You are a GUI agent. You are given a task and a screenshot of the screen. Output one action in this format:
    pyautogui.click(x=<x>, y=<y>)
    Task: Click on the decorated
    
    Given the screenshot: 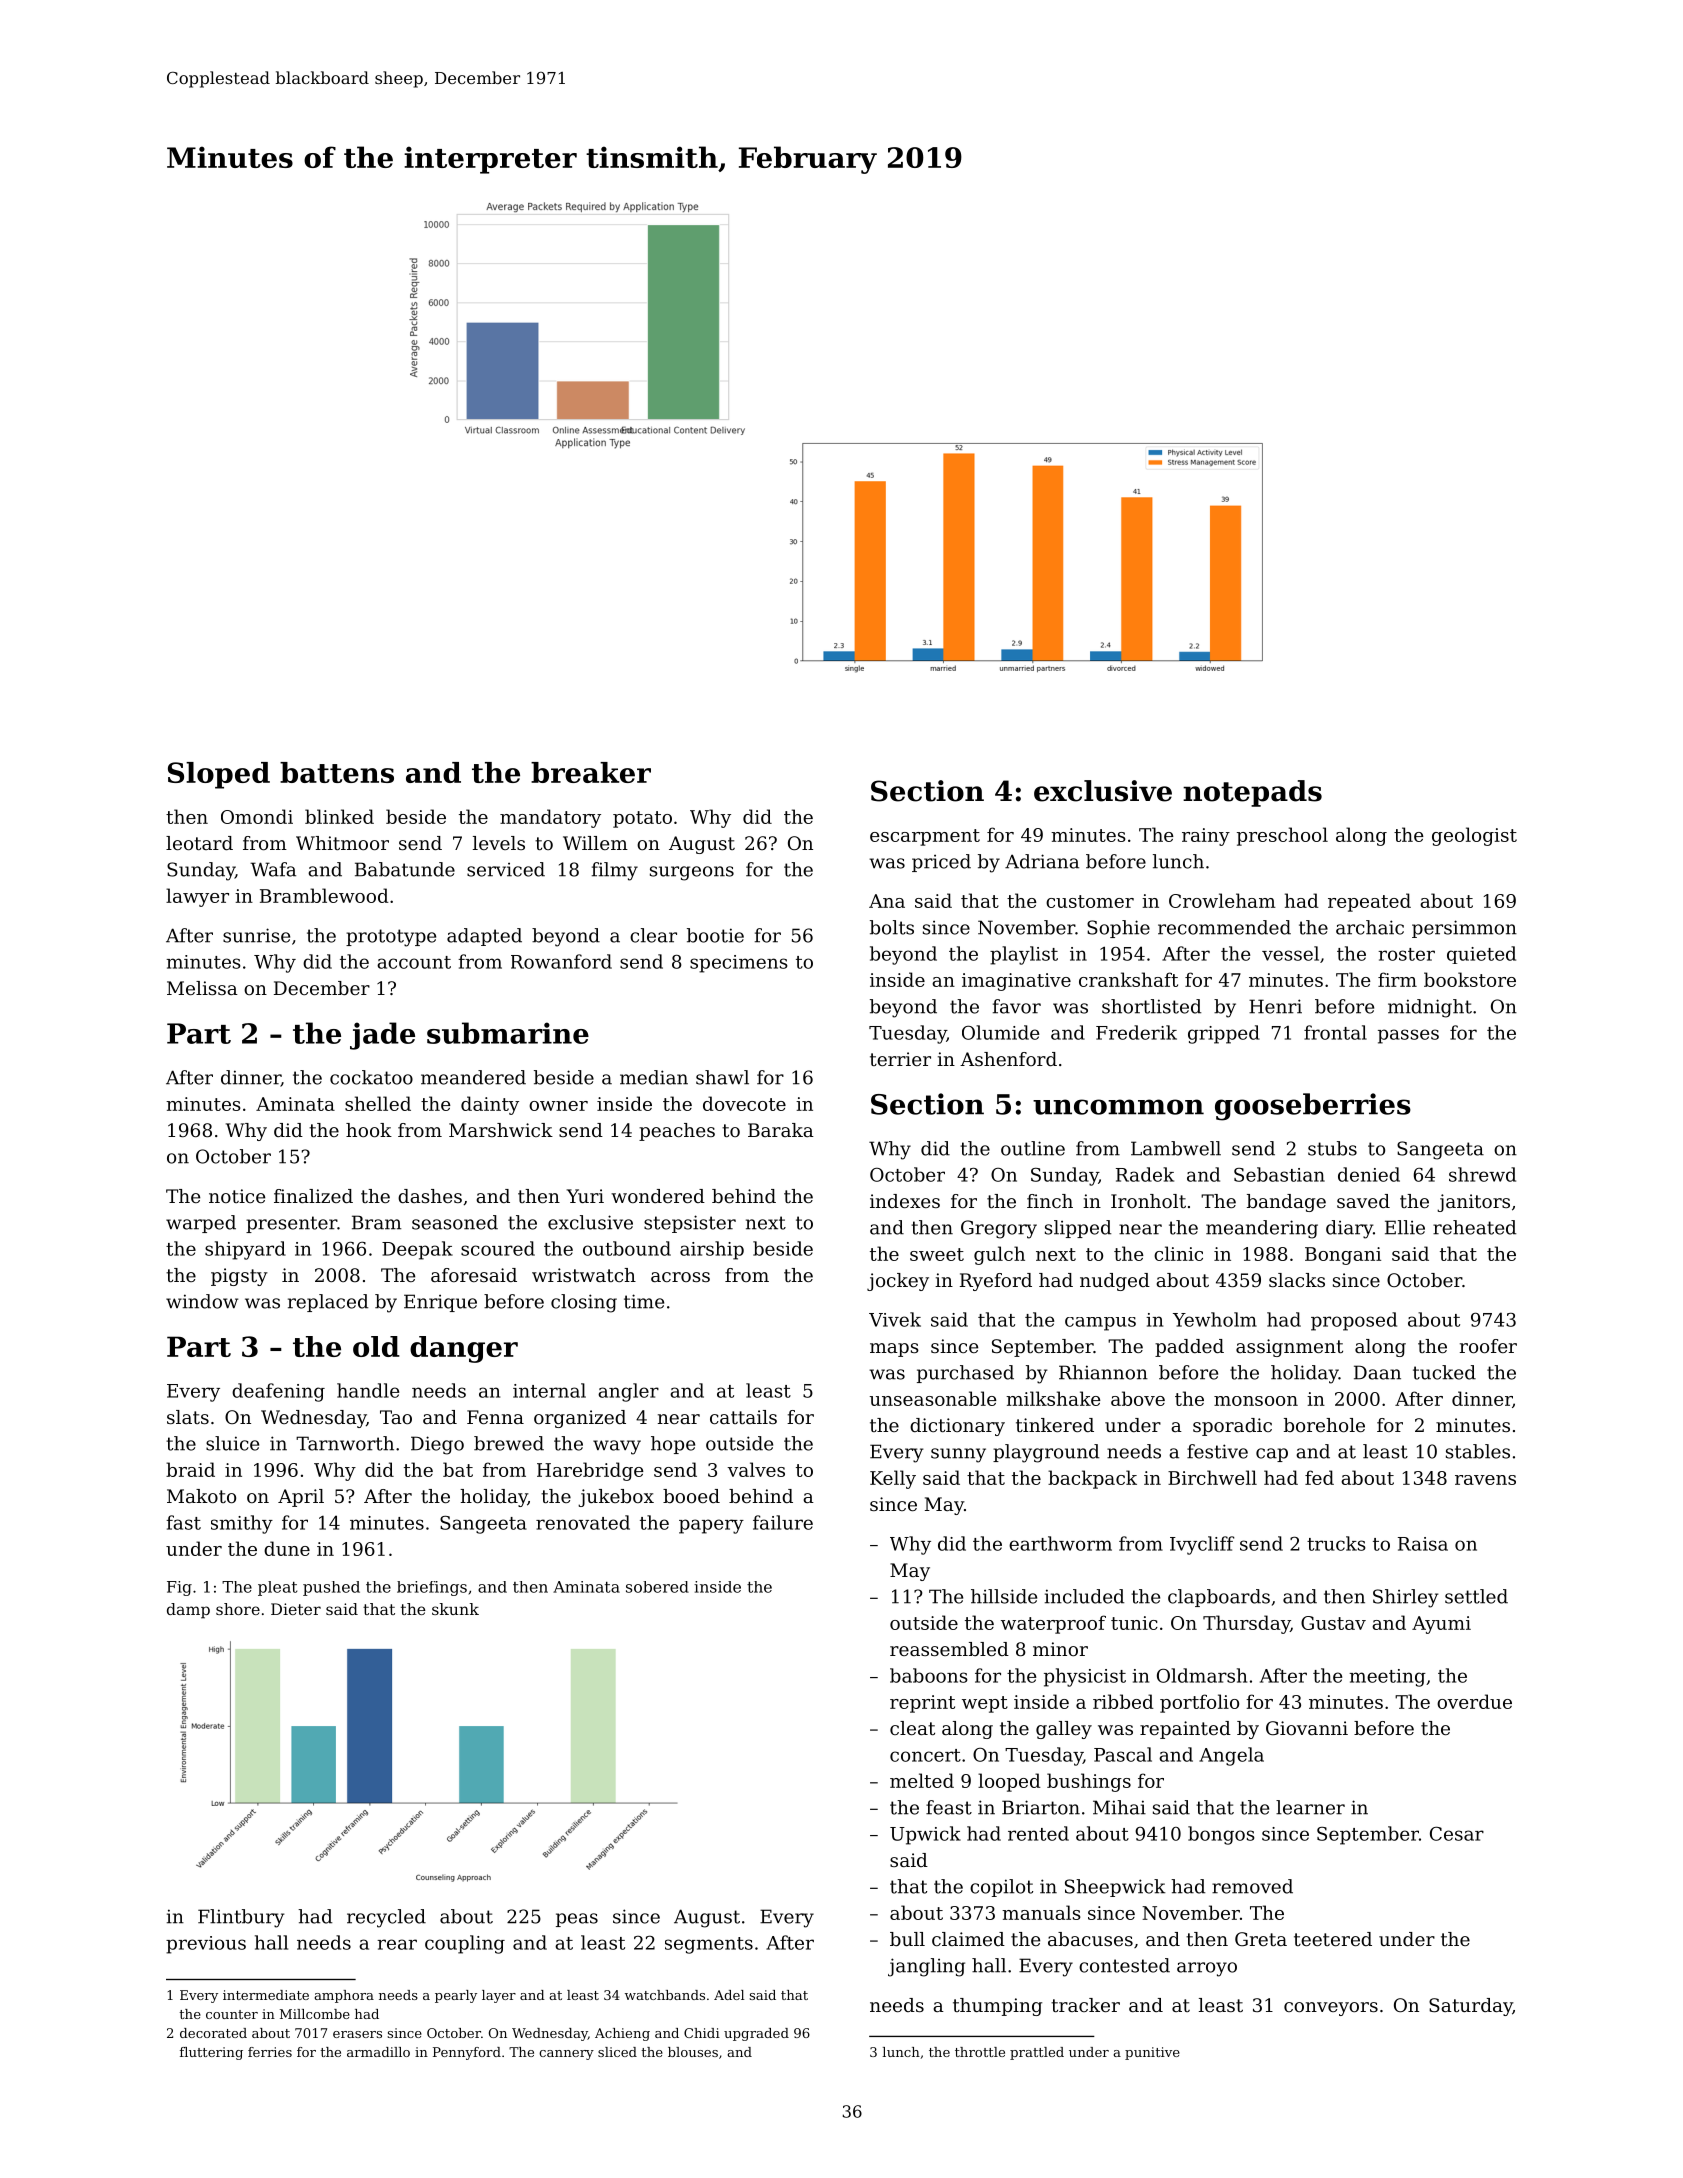 What is the action you would take?
    pyautogui.click(x=213, y=2033)
